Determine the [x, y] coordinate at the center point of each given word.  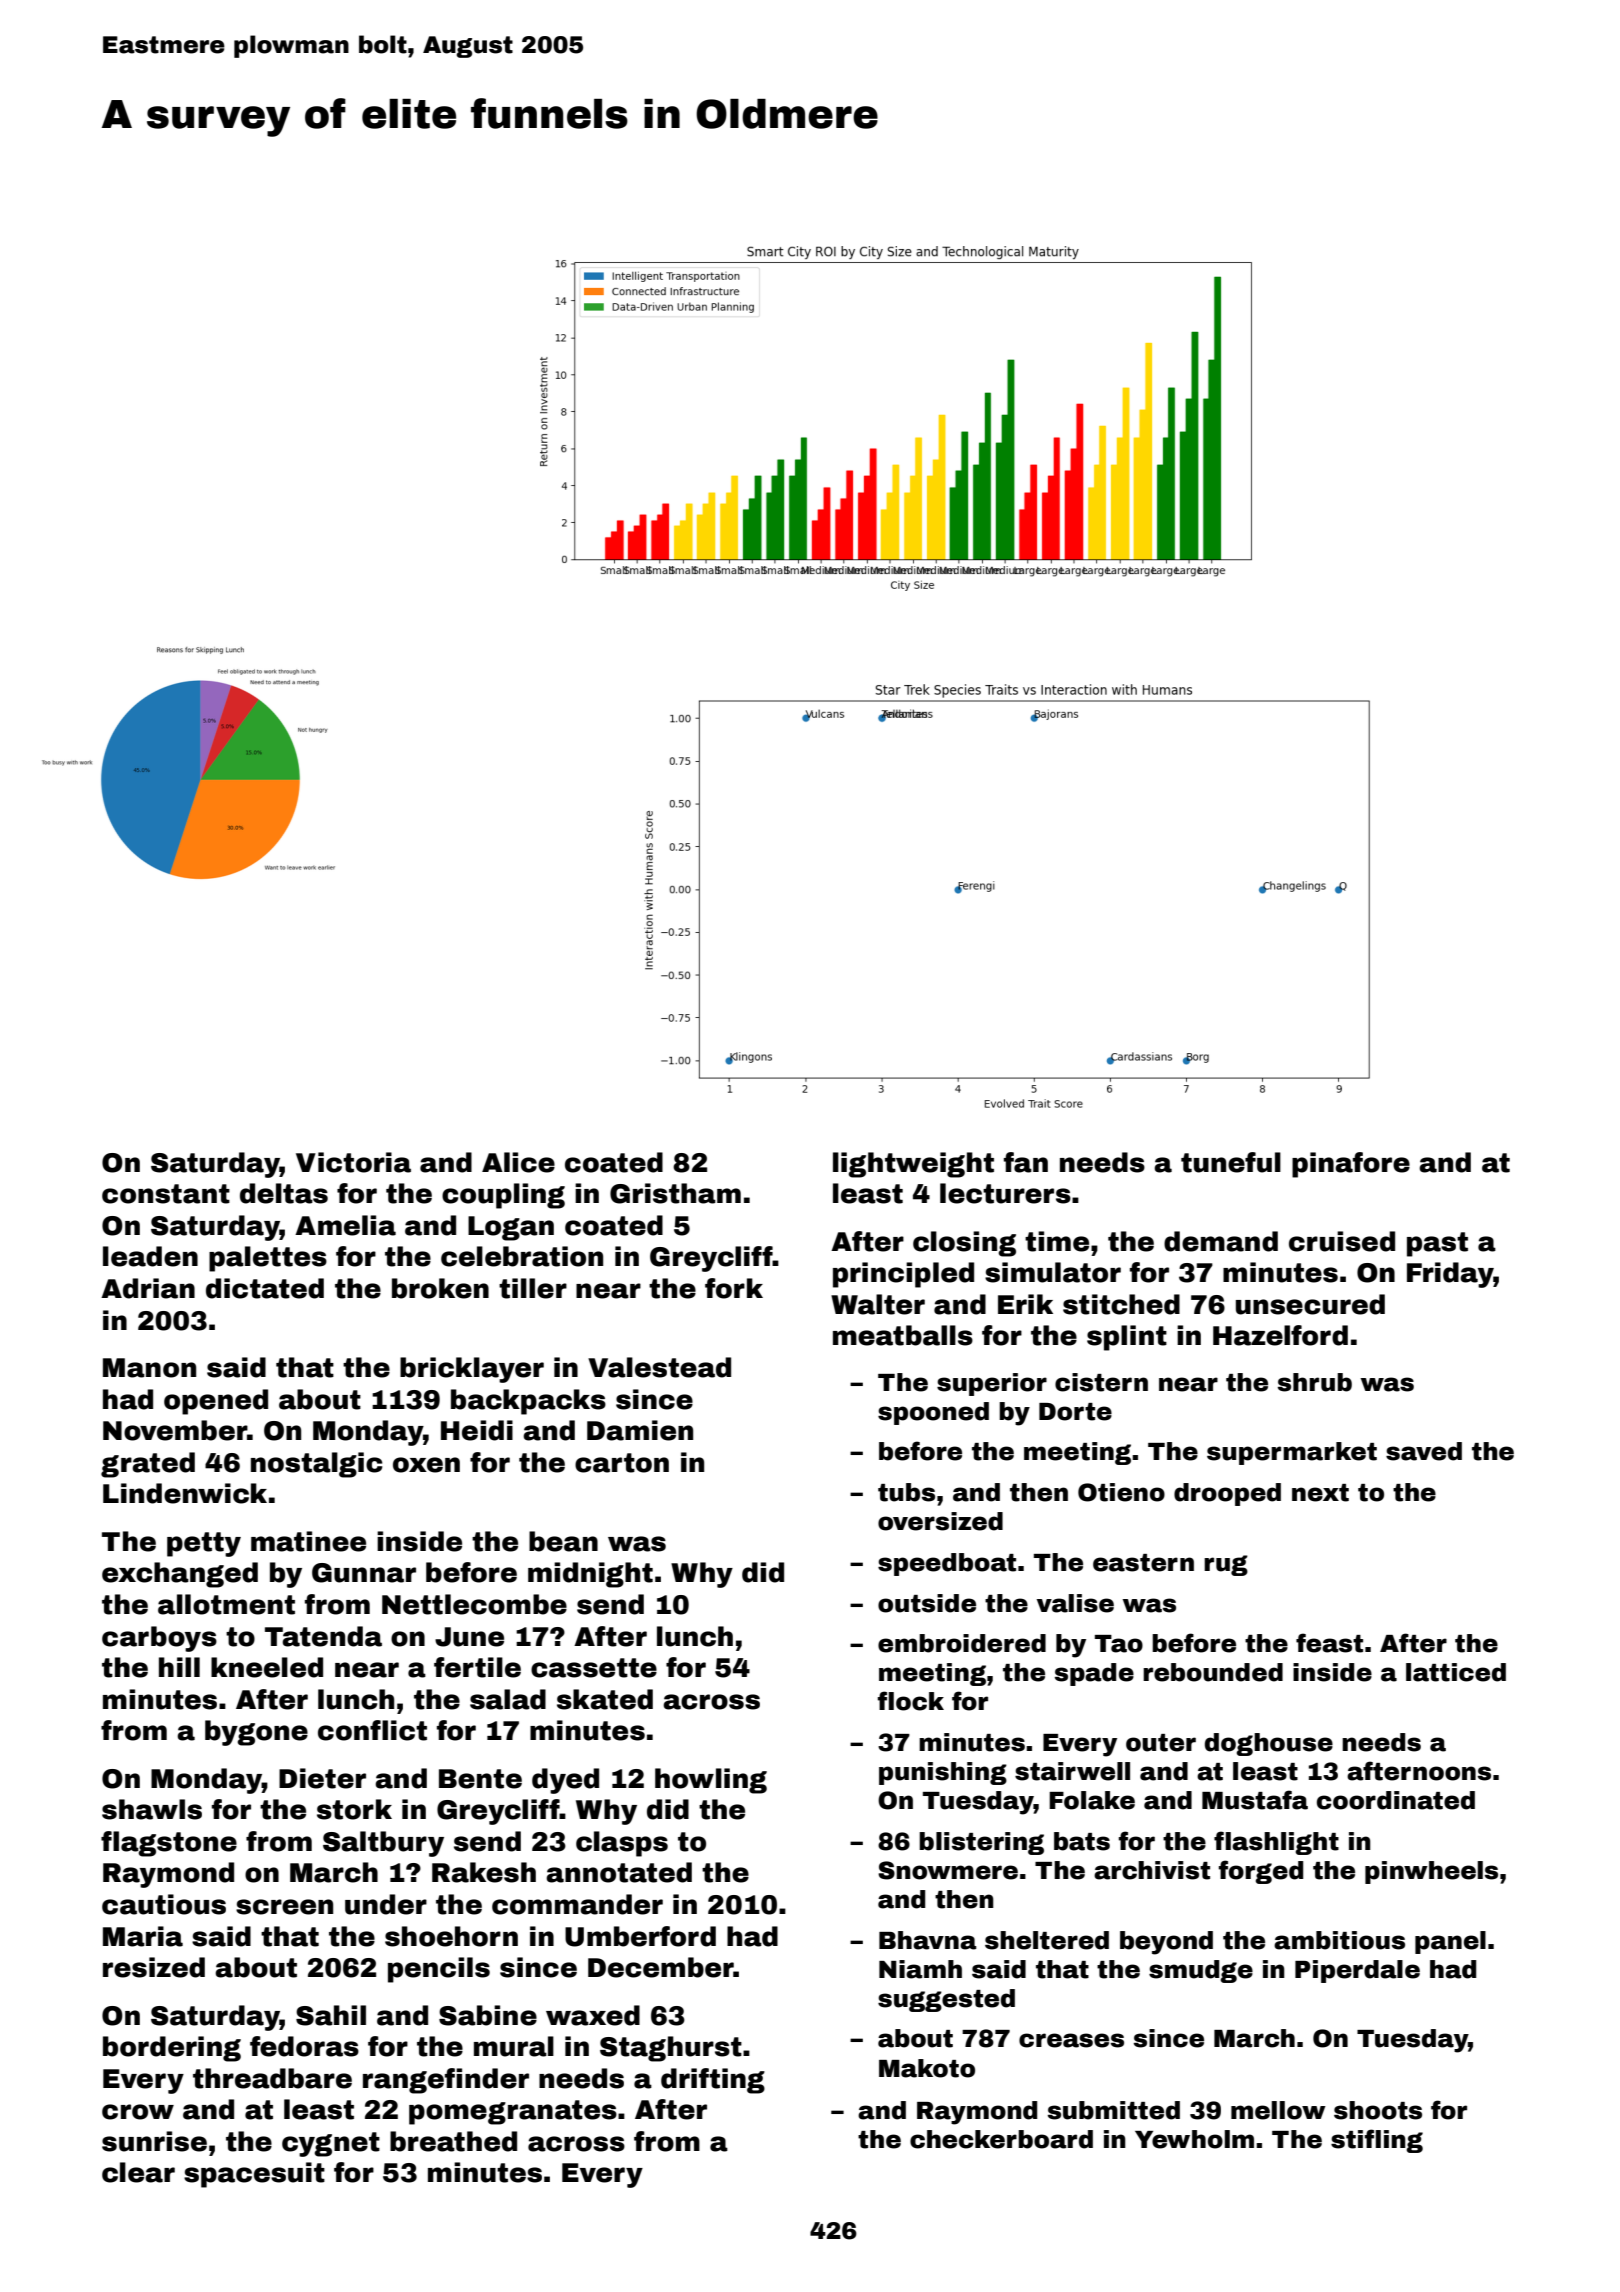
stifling [1377, 2141]
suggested [946, 2000]
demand [1221, 1241]
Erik [1025, 1304]
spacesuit [254, 2175]
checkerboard [1001, 2139]
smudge [1201, 1971]
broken [440, 1288]
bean [563, 1541]
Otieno [1121, 1492]
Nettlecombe [474, 1604]
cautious [164, 1904]
